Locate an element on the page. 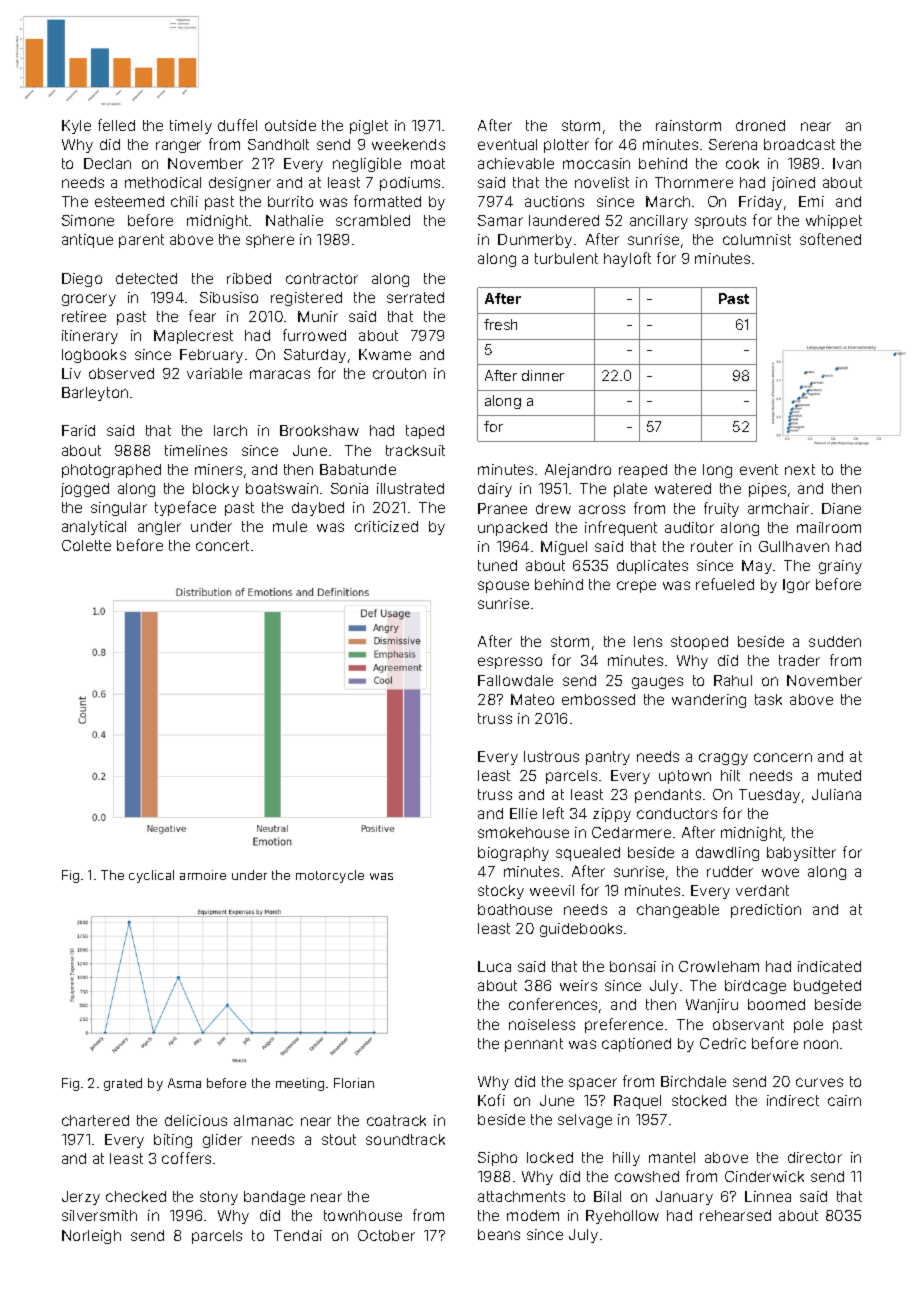 The width and height of the document is (924, 1308). chili is located at coordinates (184, 201).
